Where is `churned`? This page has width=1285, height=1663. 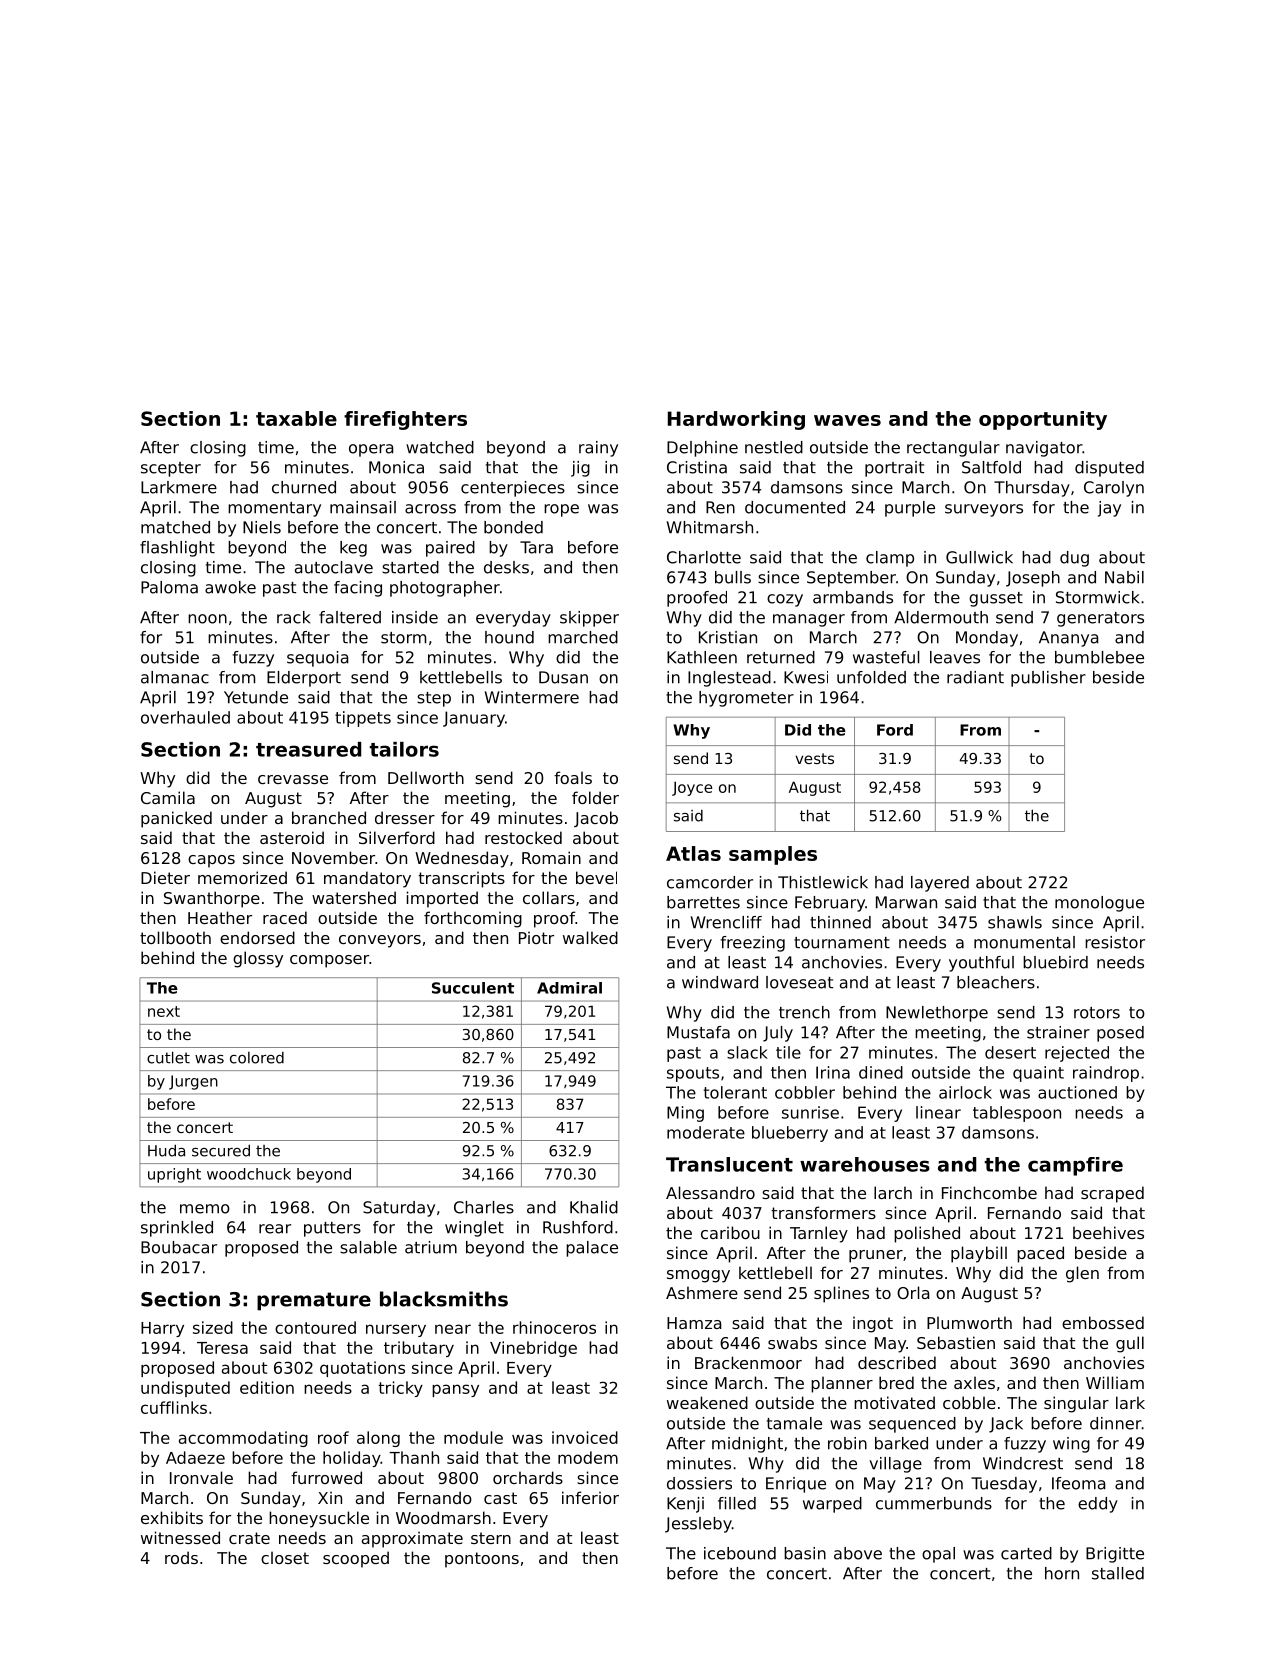 churned is located at coordinates (304, 487).
